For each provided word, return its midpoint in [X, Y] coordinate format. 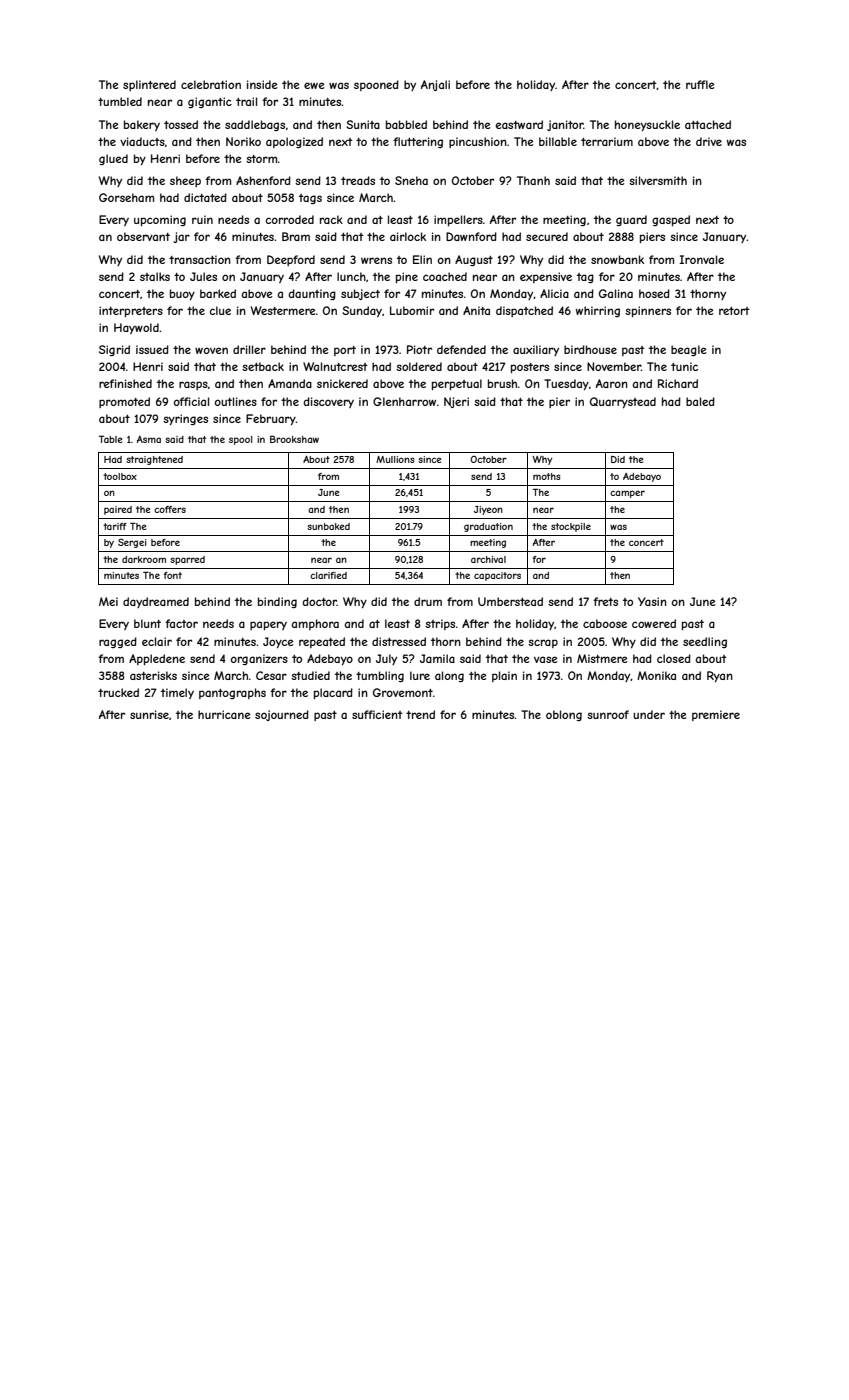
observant [143, 236]
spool [240, 440]
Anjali [435, 85]
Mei [108, 601]
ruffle [700, 84]
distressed [399, 641]
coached [445, 276]
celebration [211, 84]
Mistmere [602, 658]
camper [627, 494]
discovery [328, 402]
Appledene [157, 659]
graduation [488, 527]
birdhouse [590, 349]
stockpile [571, 527]
